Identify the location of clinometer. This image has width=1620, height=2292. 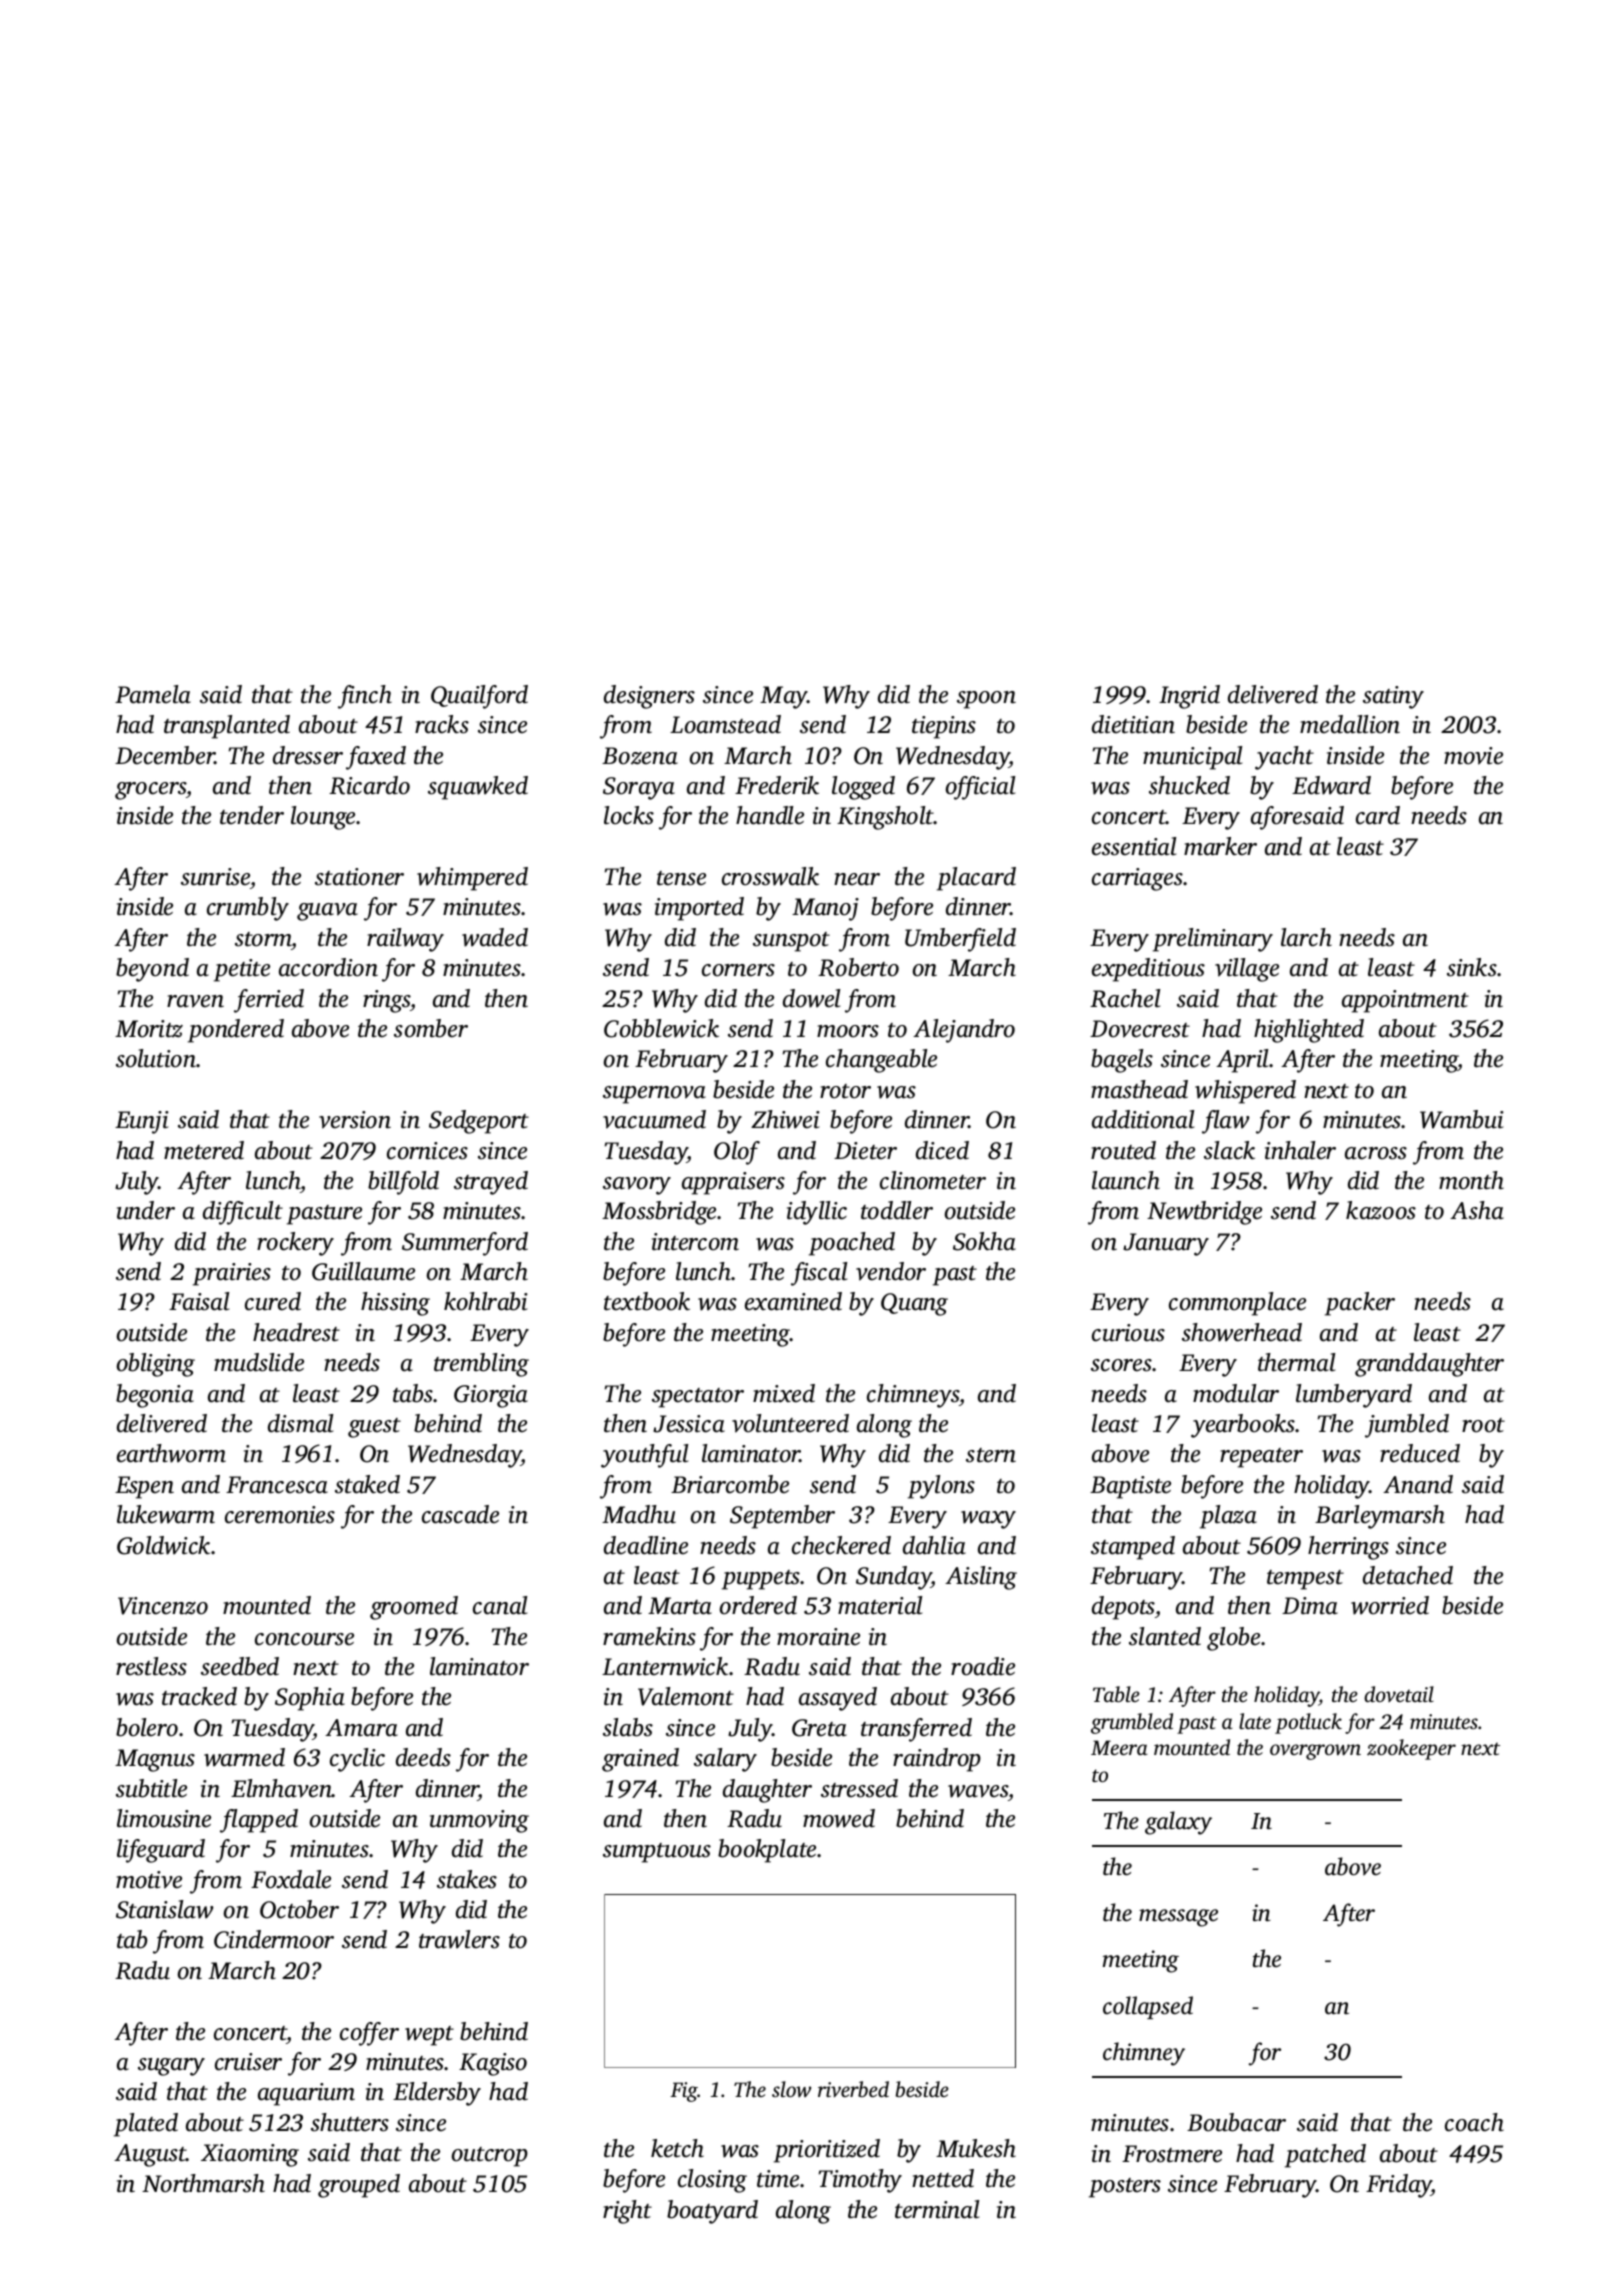
(933, 1180).
